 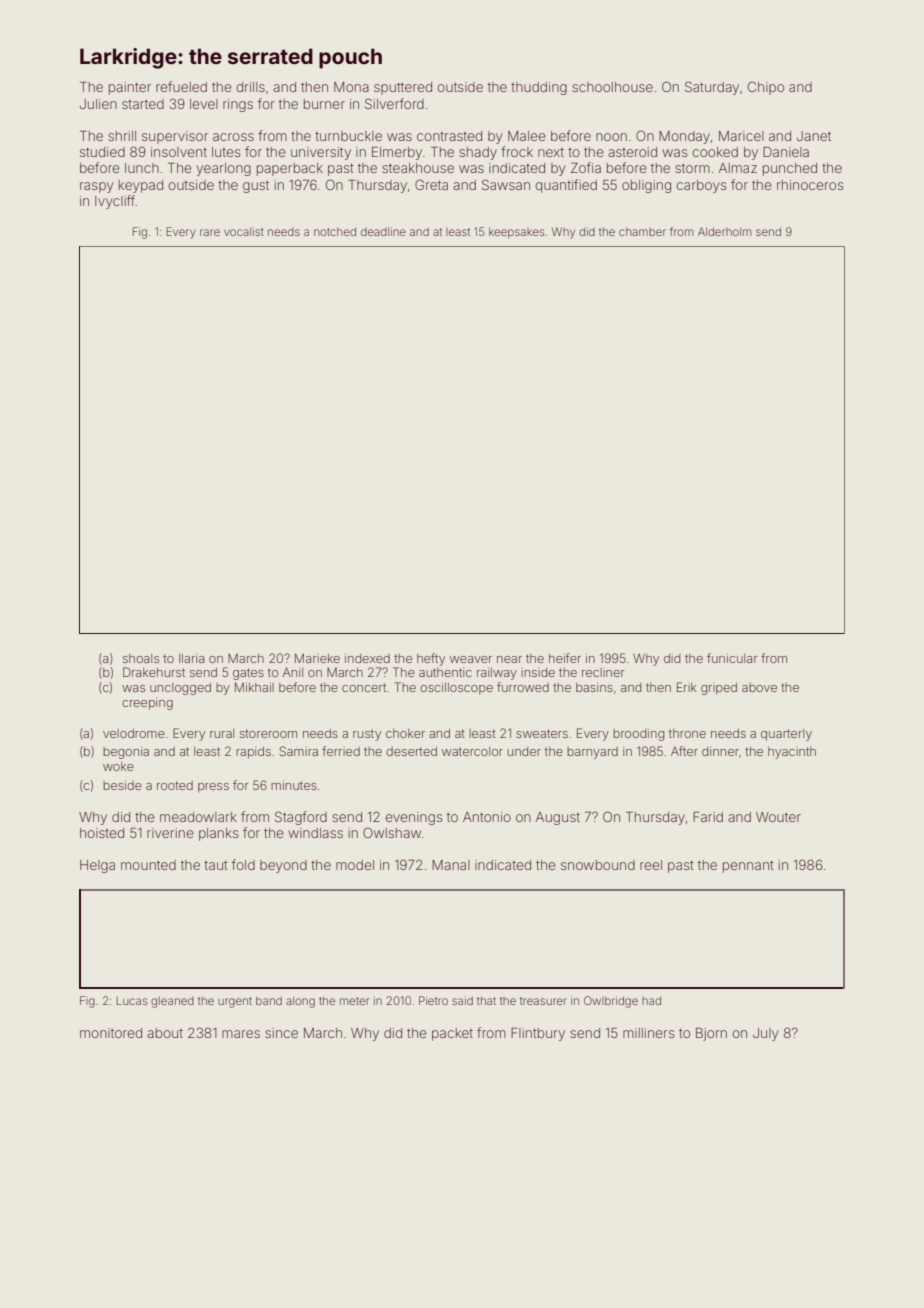 What do you see at coordinates (248, 674) in the screenshot?
I see `gates` at bounding box center [248, 674].
